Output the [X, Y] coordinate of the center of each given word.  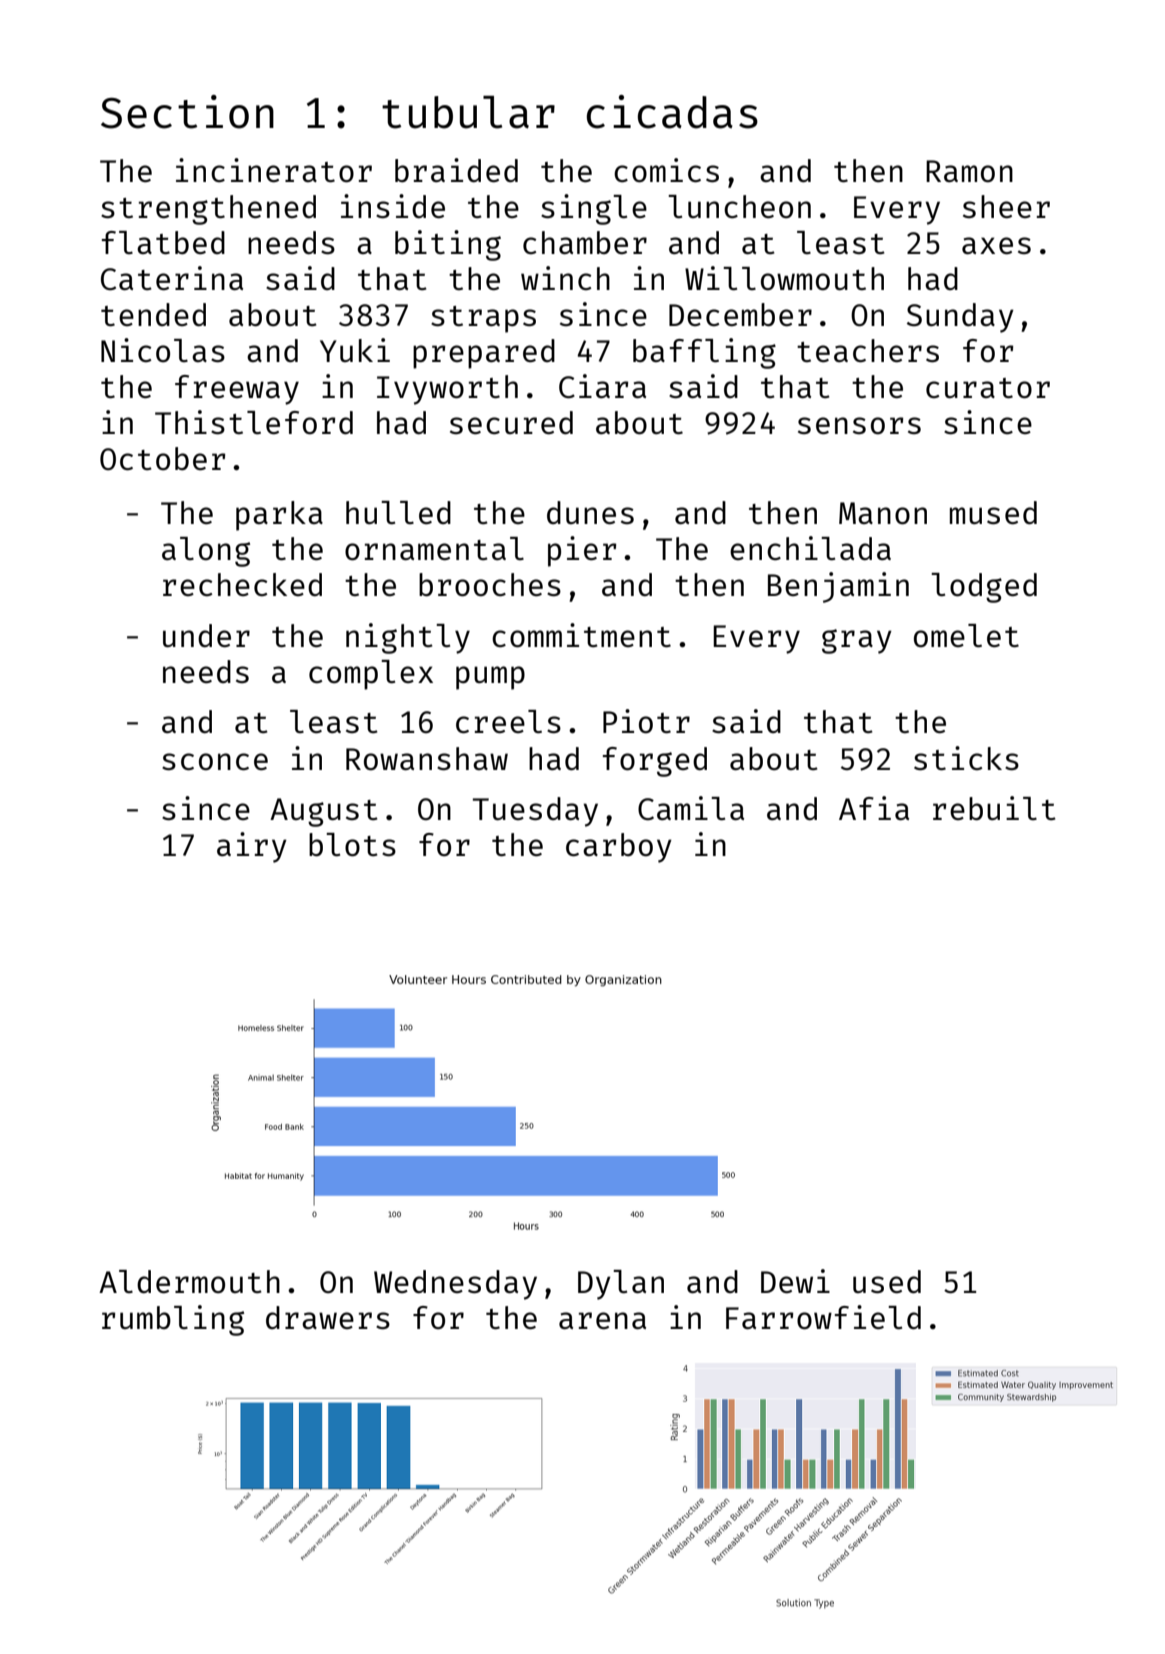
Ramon [969, 171]
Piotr [646, 721]
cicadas [672, 112]
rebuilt [994, 808]
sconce [215, 761]
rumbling [173, 1320]
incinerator [274, 170]
